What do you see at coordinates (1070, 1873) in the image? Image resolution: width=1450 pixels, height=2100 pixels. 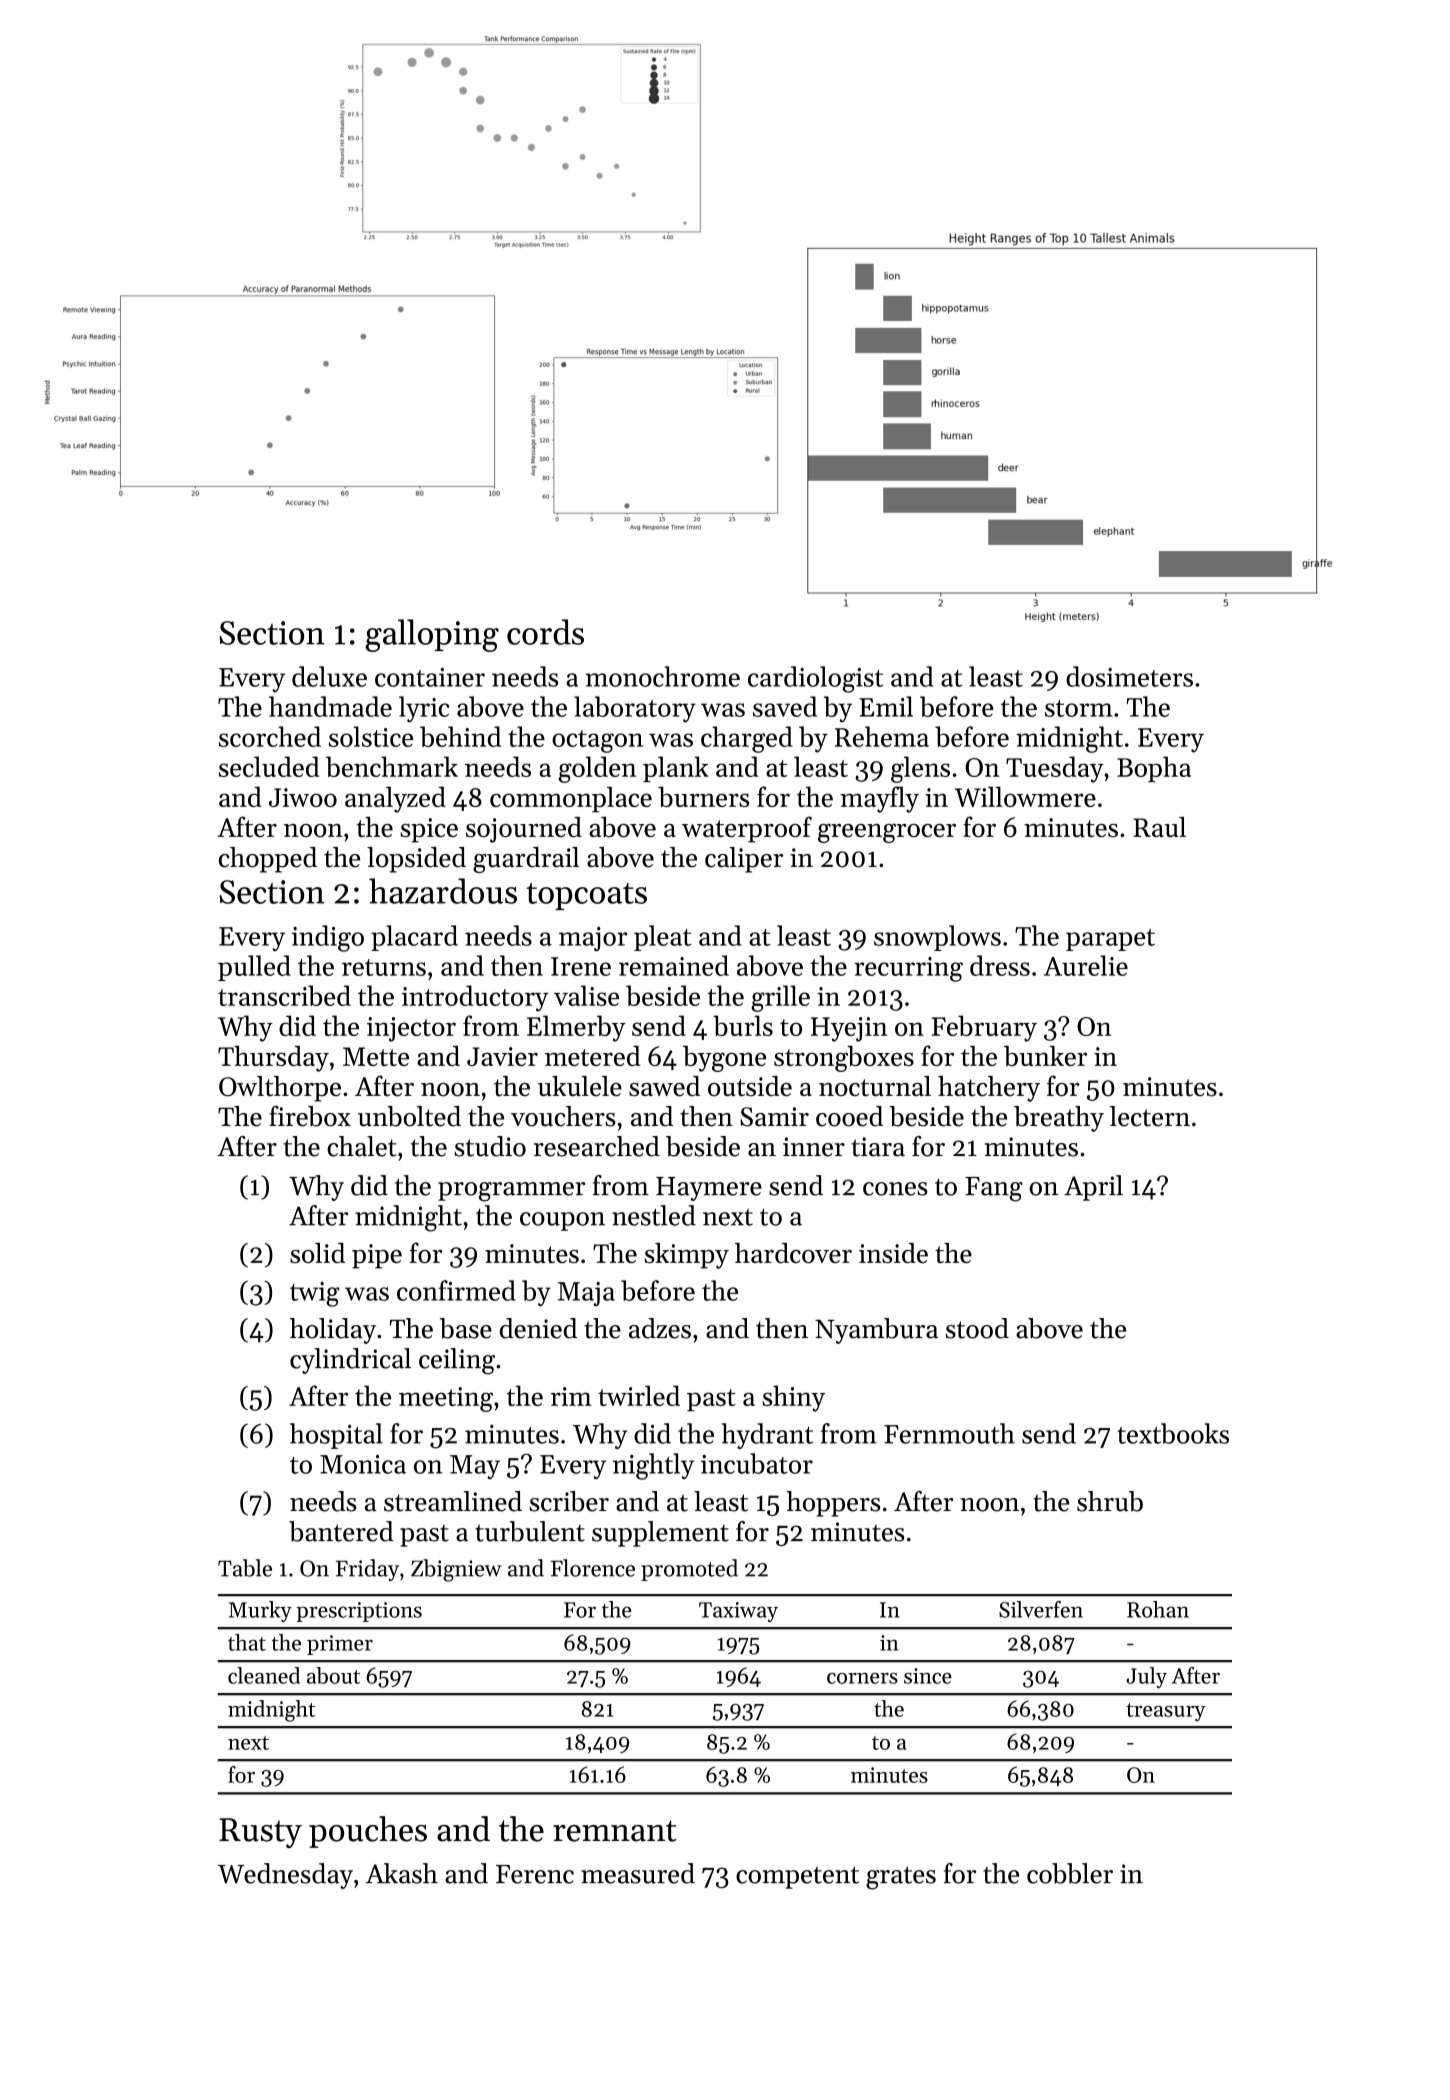 I see `cobbler` at bounding box center [1070, 1873].
